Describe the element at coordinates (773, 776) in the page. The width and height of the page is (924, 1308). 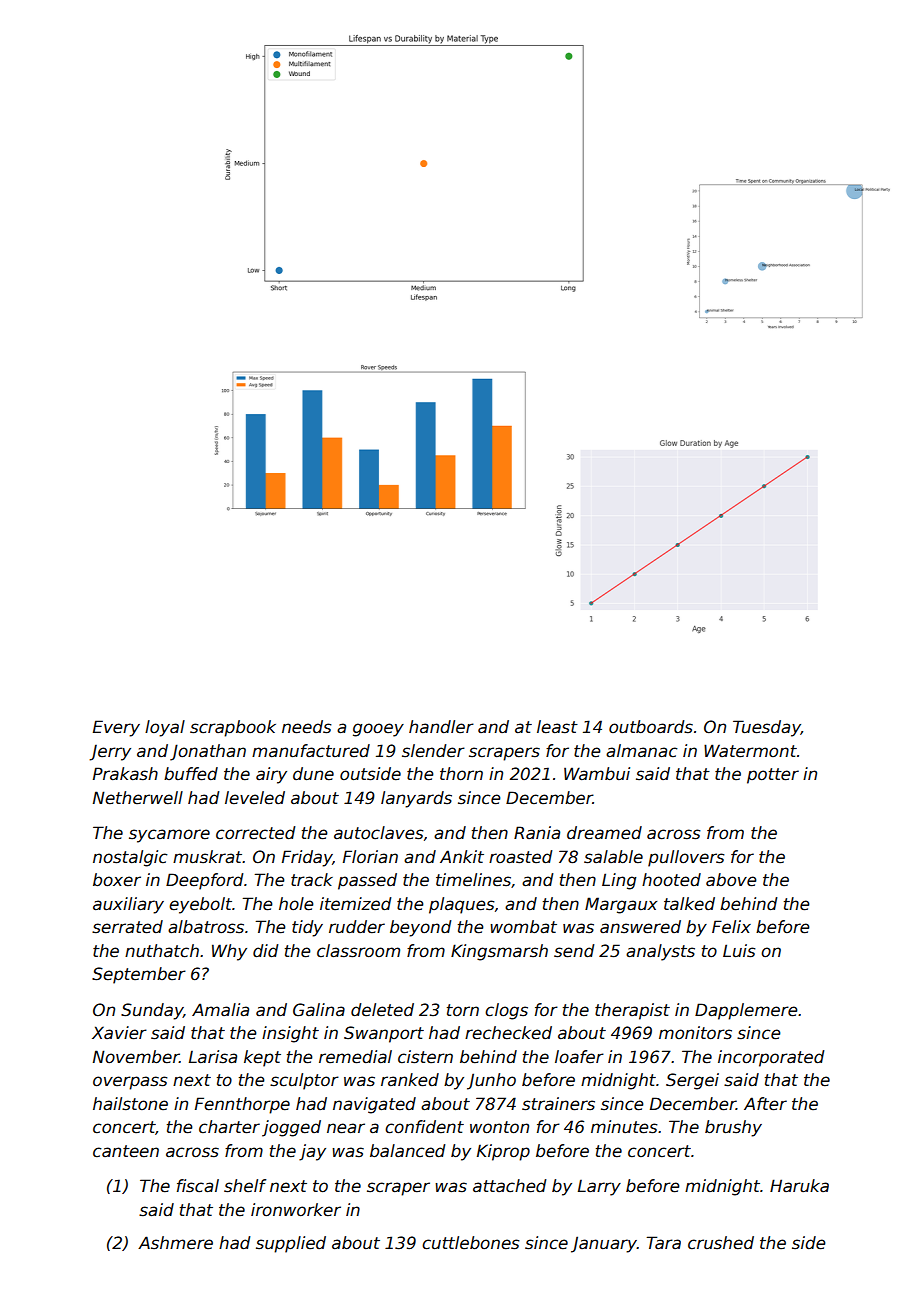
I see `potter` at that location.
